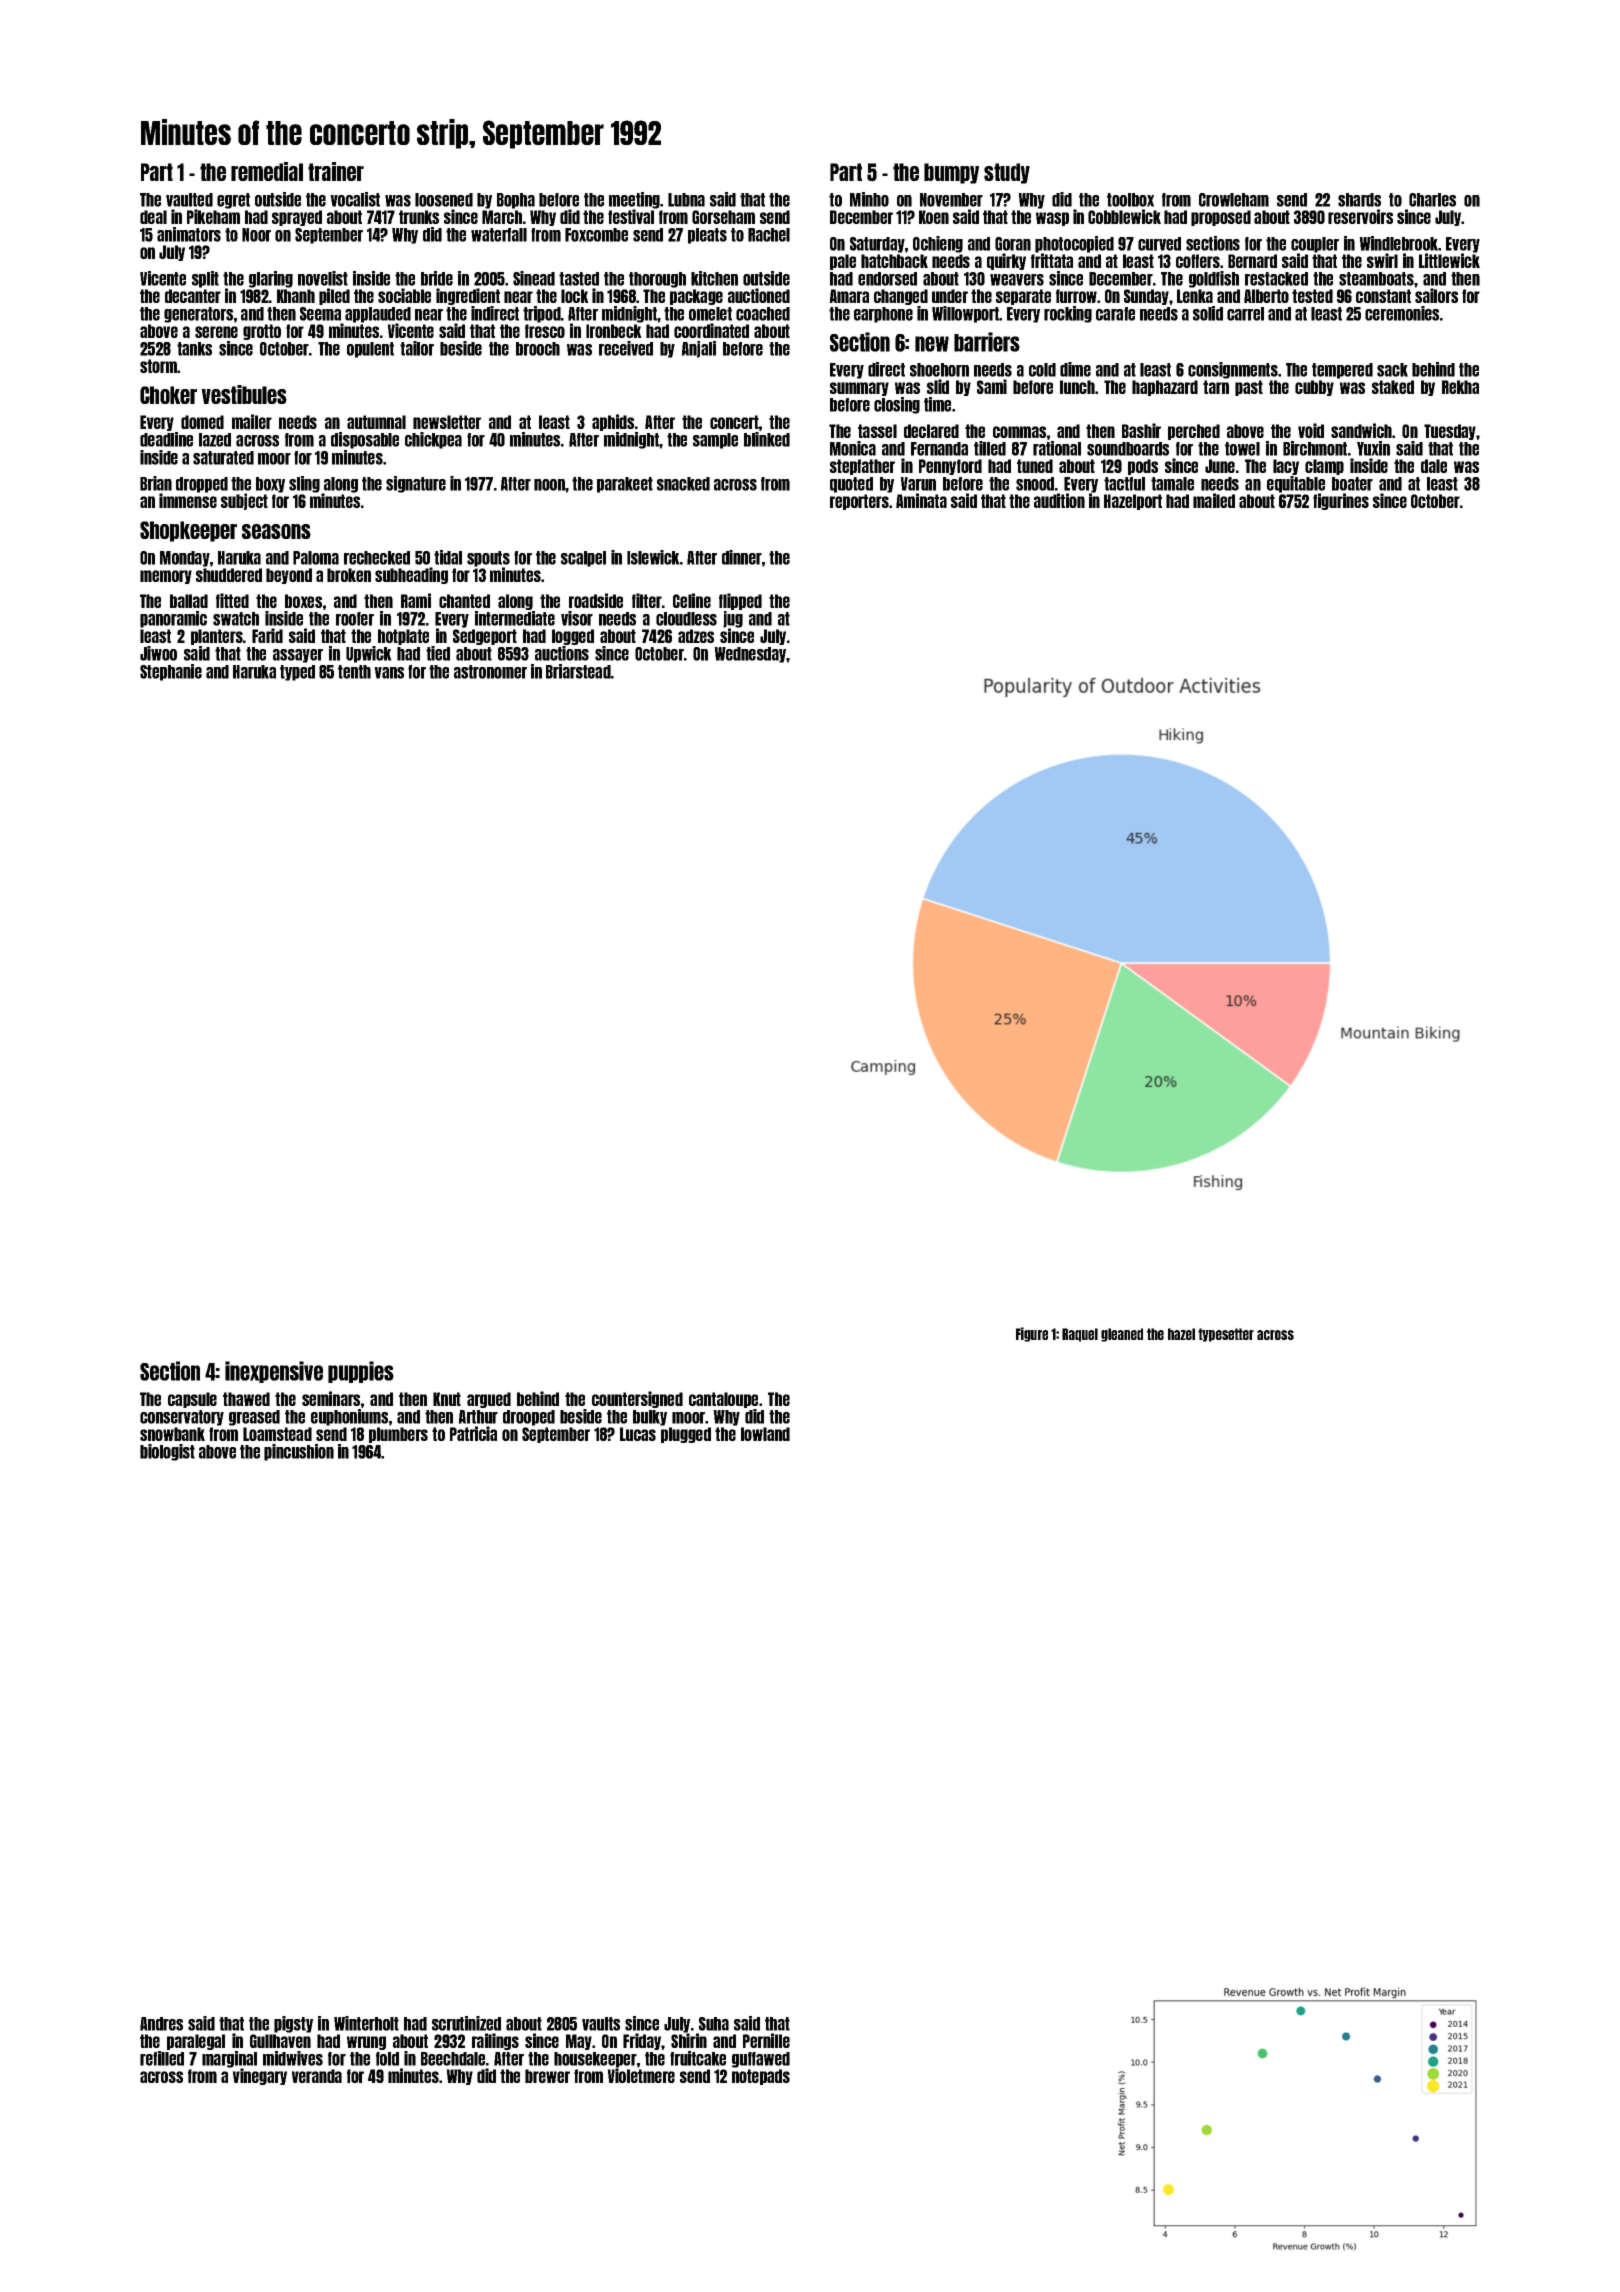  What do you see at coordinates (274, 1372) in the document?
I see `inexpensive` at bounding box center [274, 1372].
